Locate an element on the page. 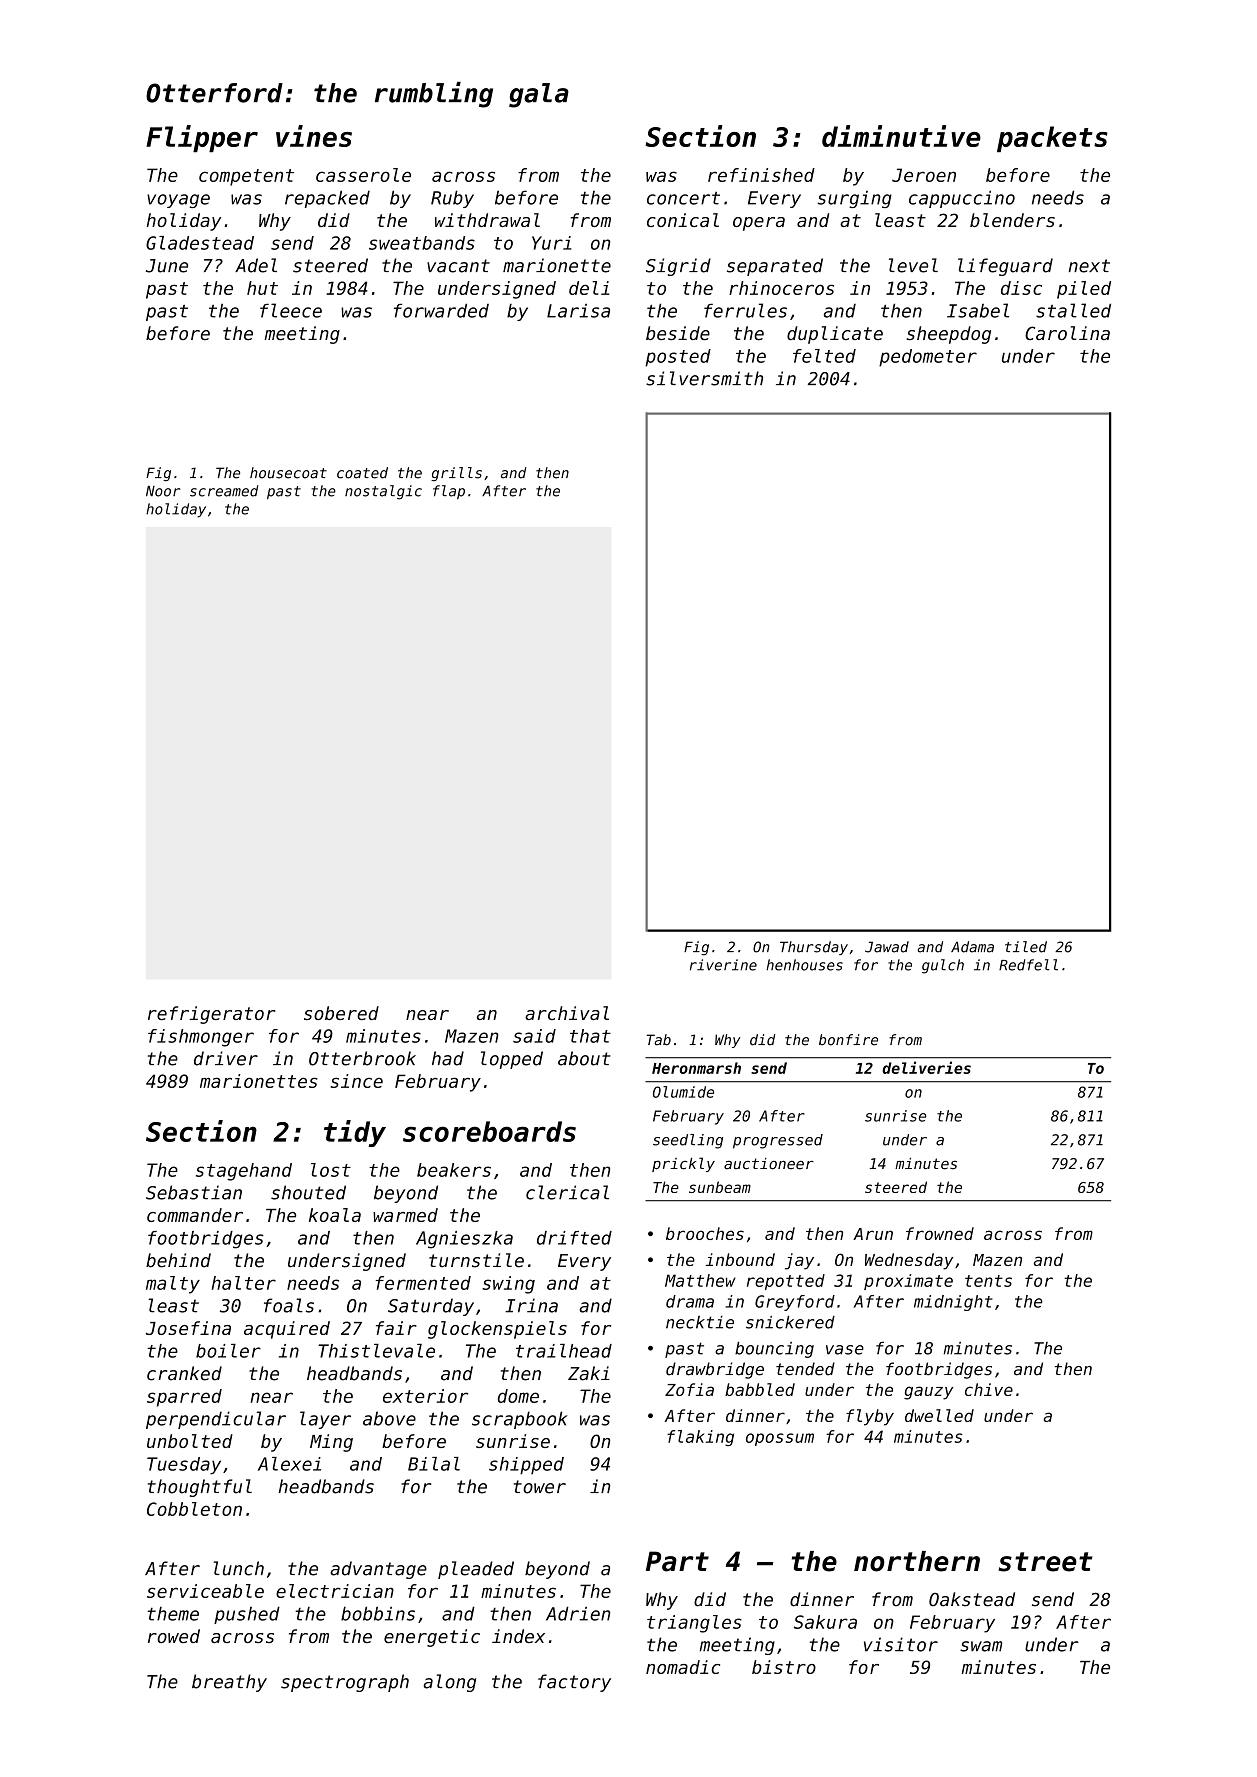 The height and width of the document is (1777, 1257). Jawad is located at coordinates (887, 947).
